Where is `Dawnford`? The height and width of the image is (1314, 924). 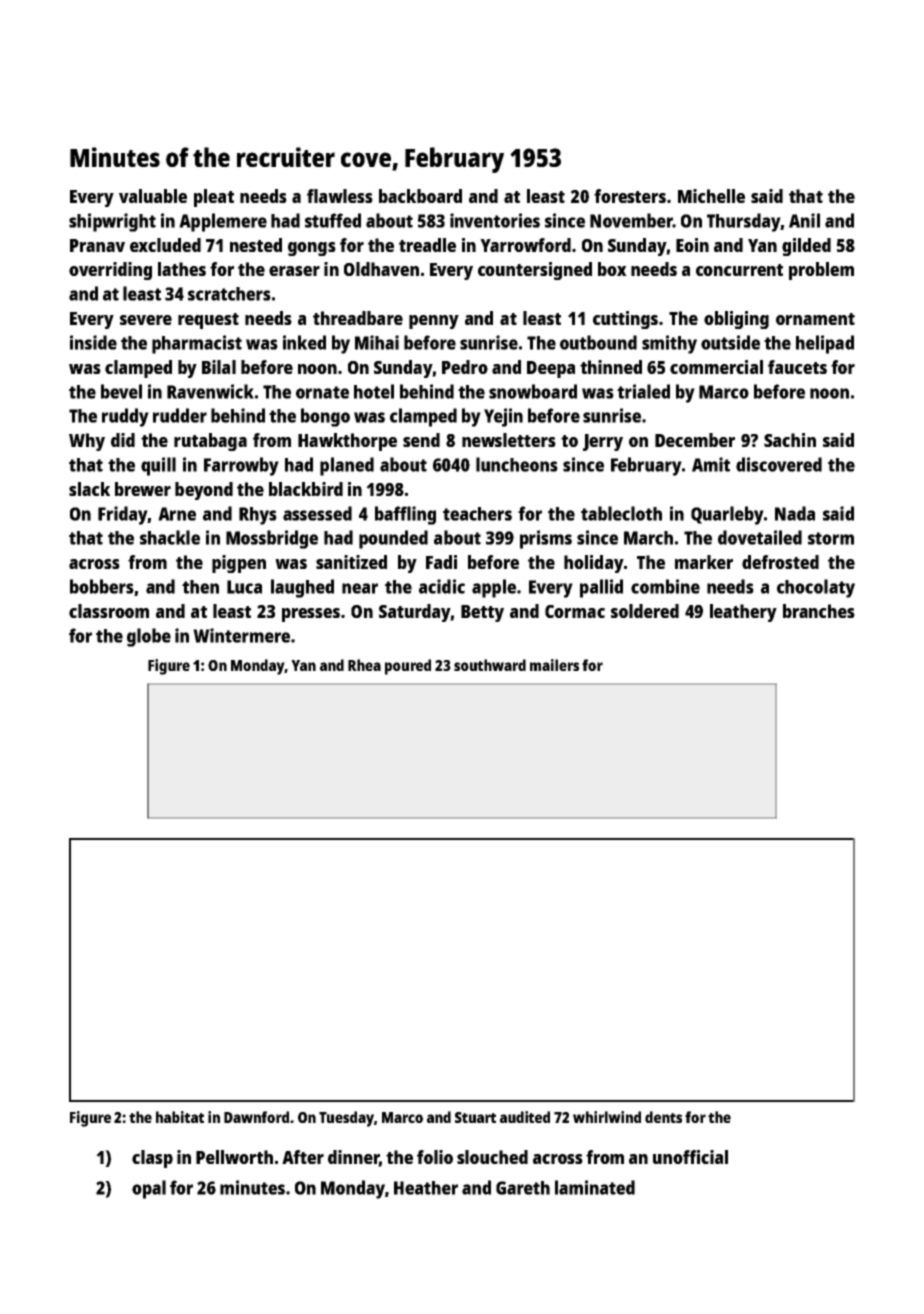
Dawnford is located at coordinates (256, 1117).
